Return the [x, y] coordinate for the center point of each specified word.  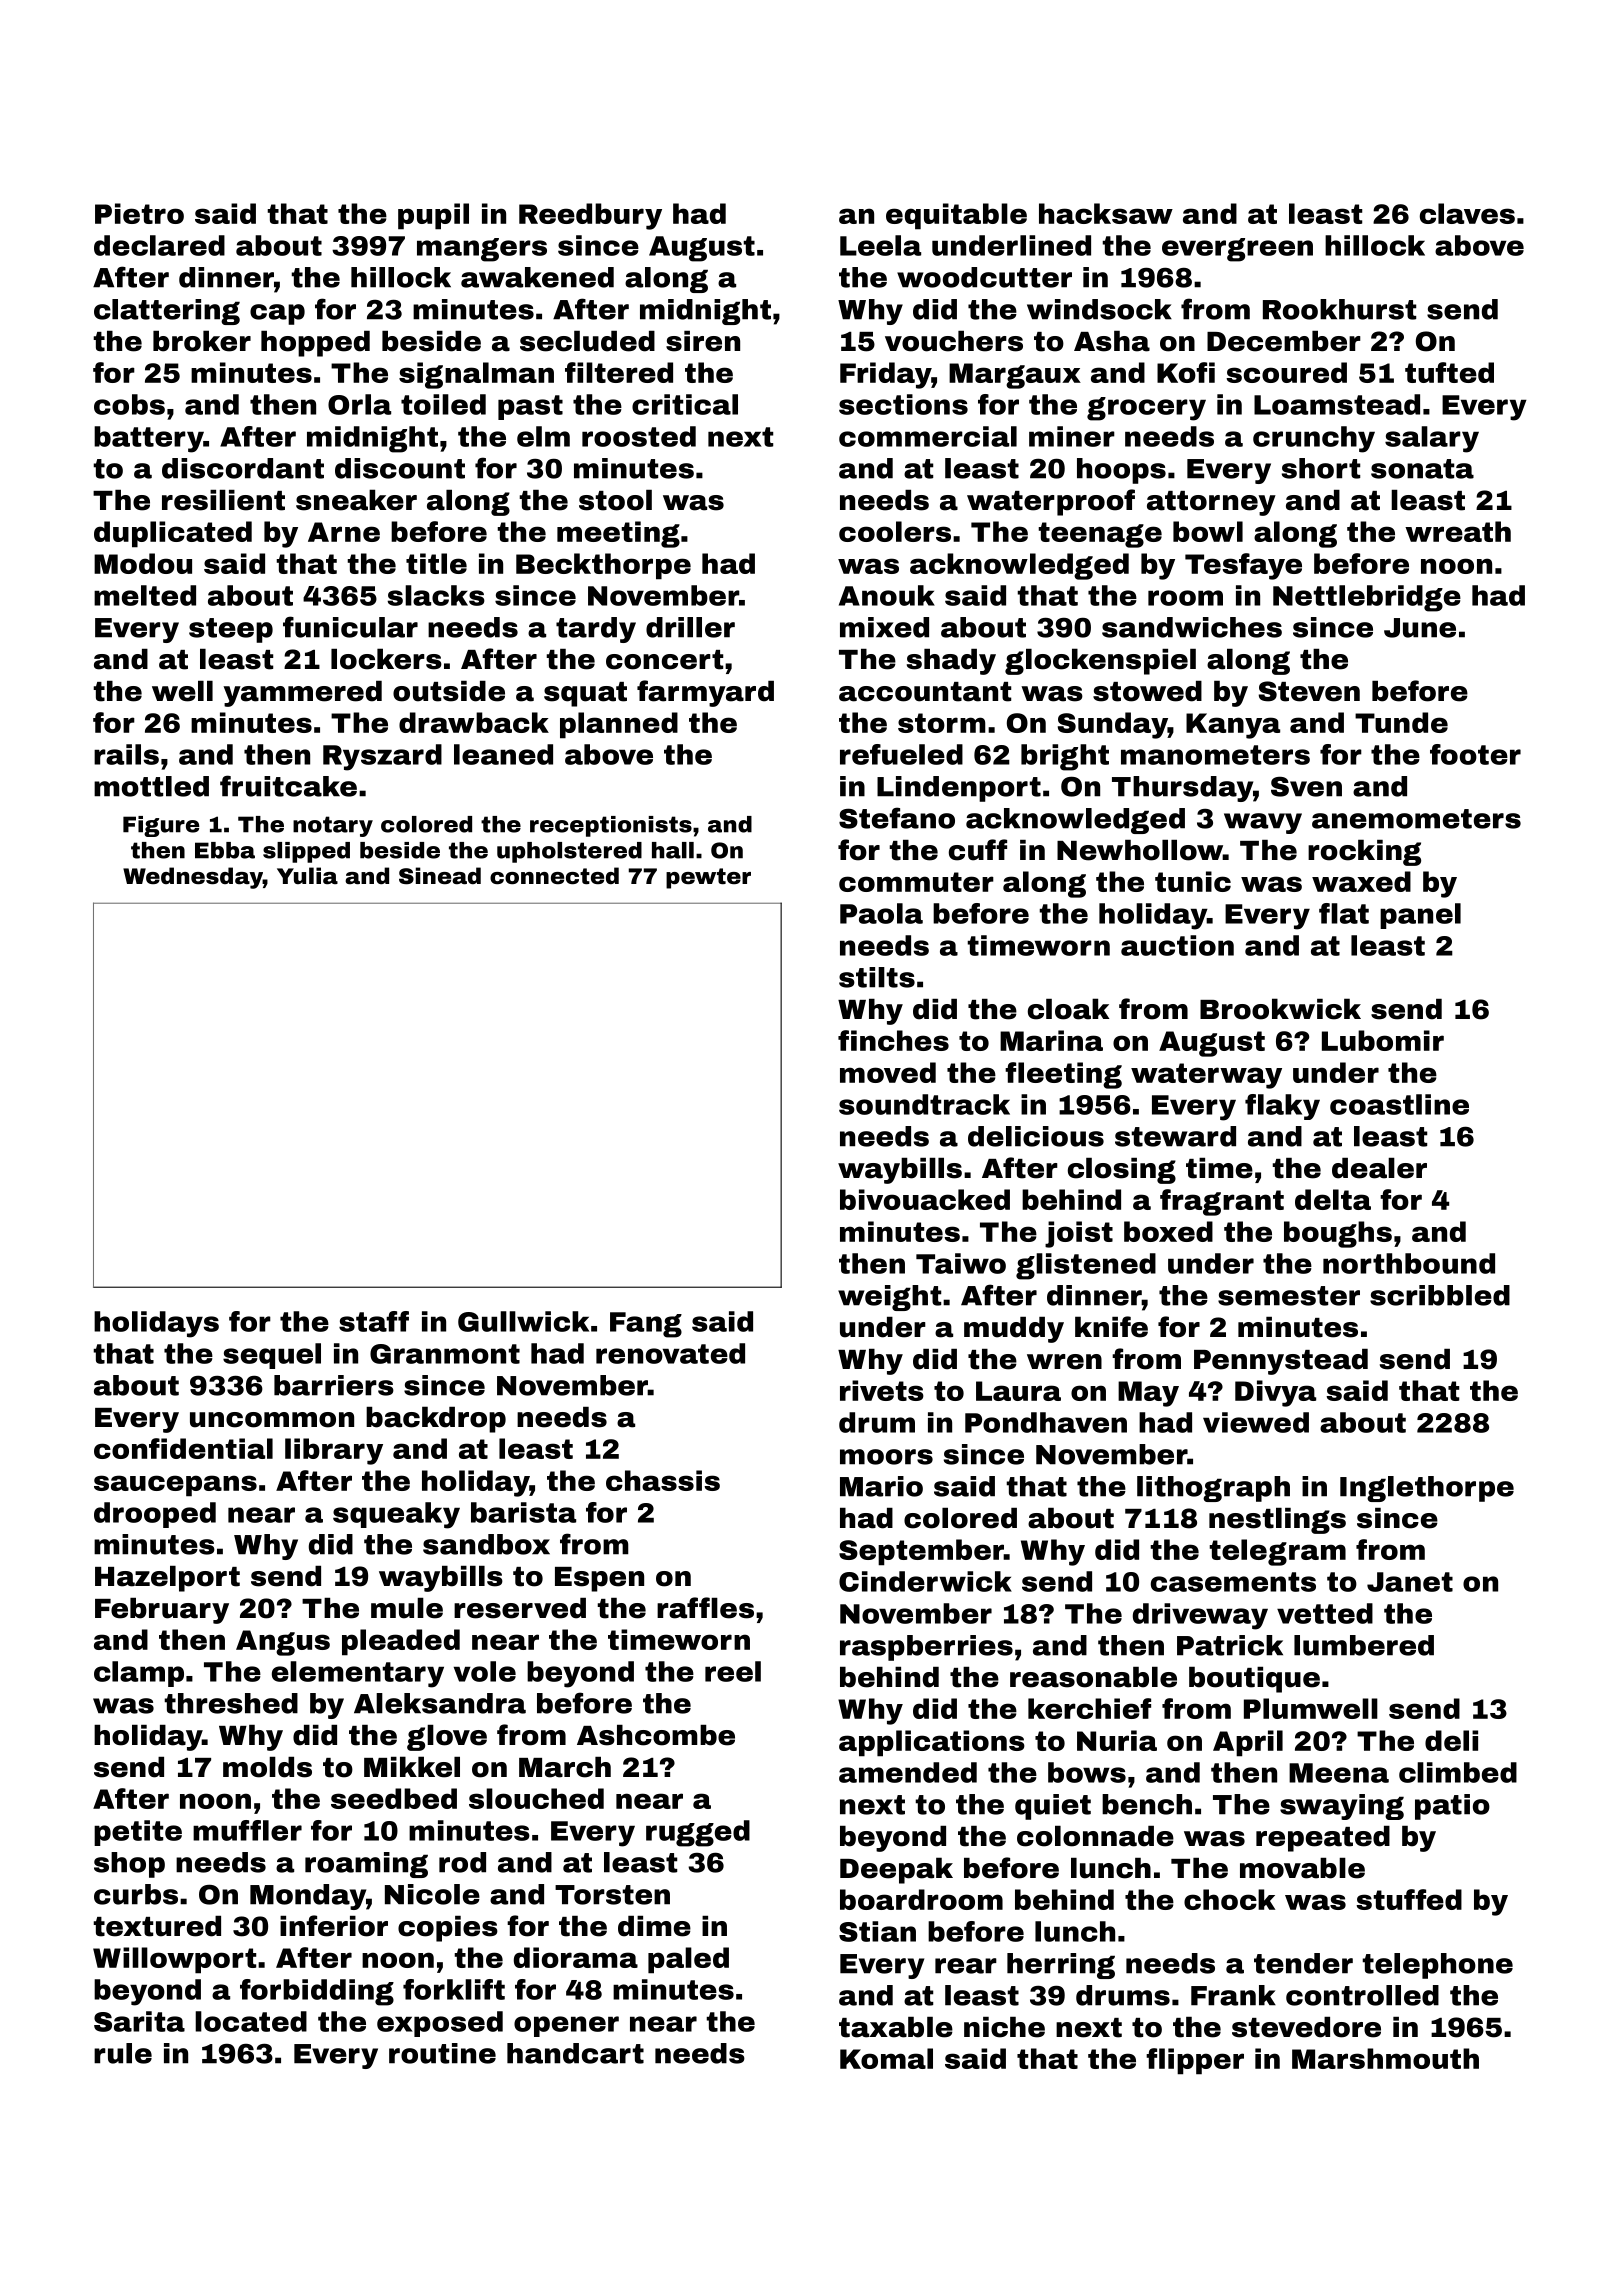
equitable [956, 216]
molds [267, 1767]
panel [1420, 916]
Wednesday [193, 878]
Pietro [139, 213]
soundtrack [924, 1104]
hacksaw [1106, 213]
